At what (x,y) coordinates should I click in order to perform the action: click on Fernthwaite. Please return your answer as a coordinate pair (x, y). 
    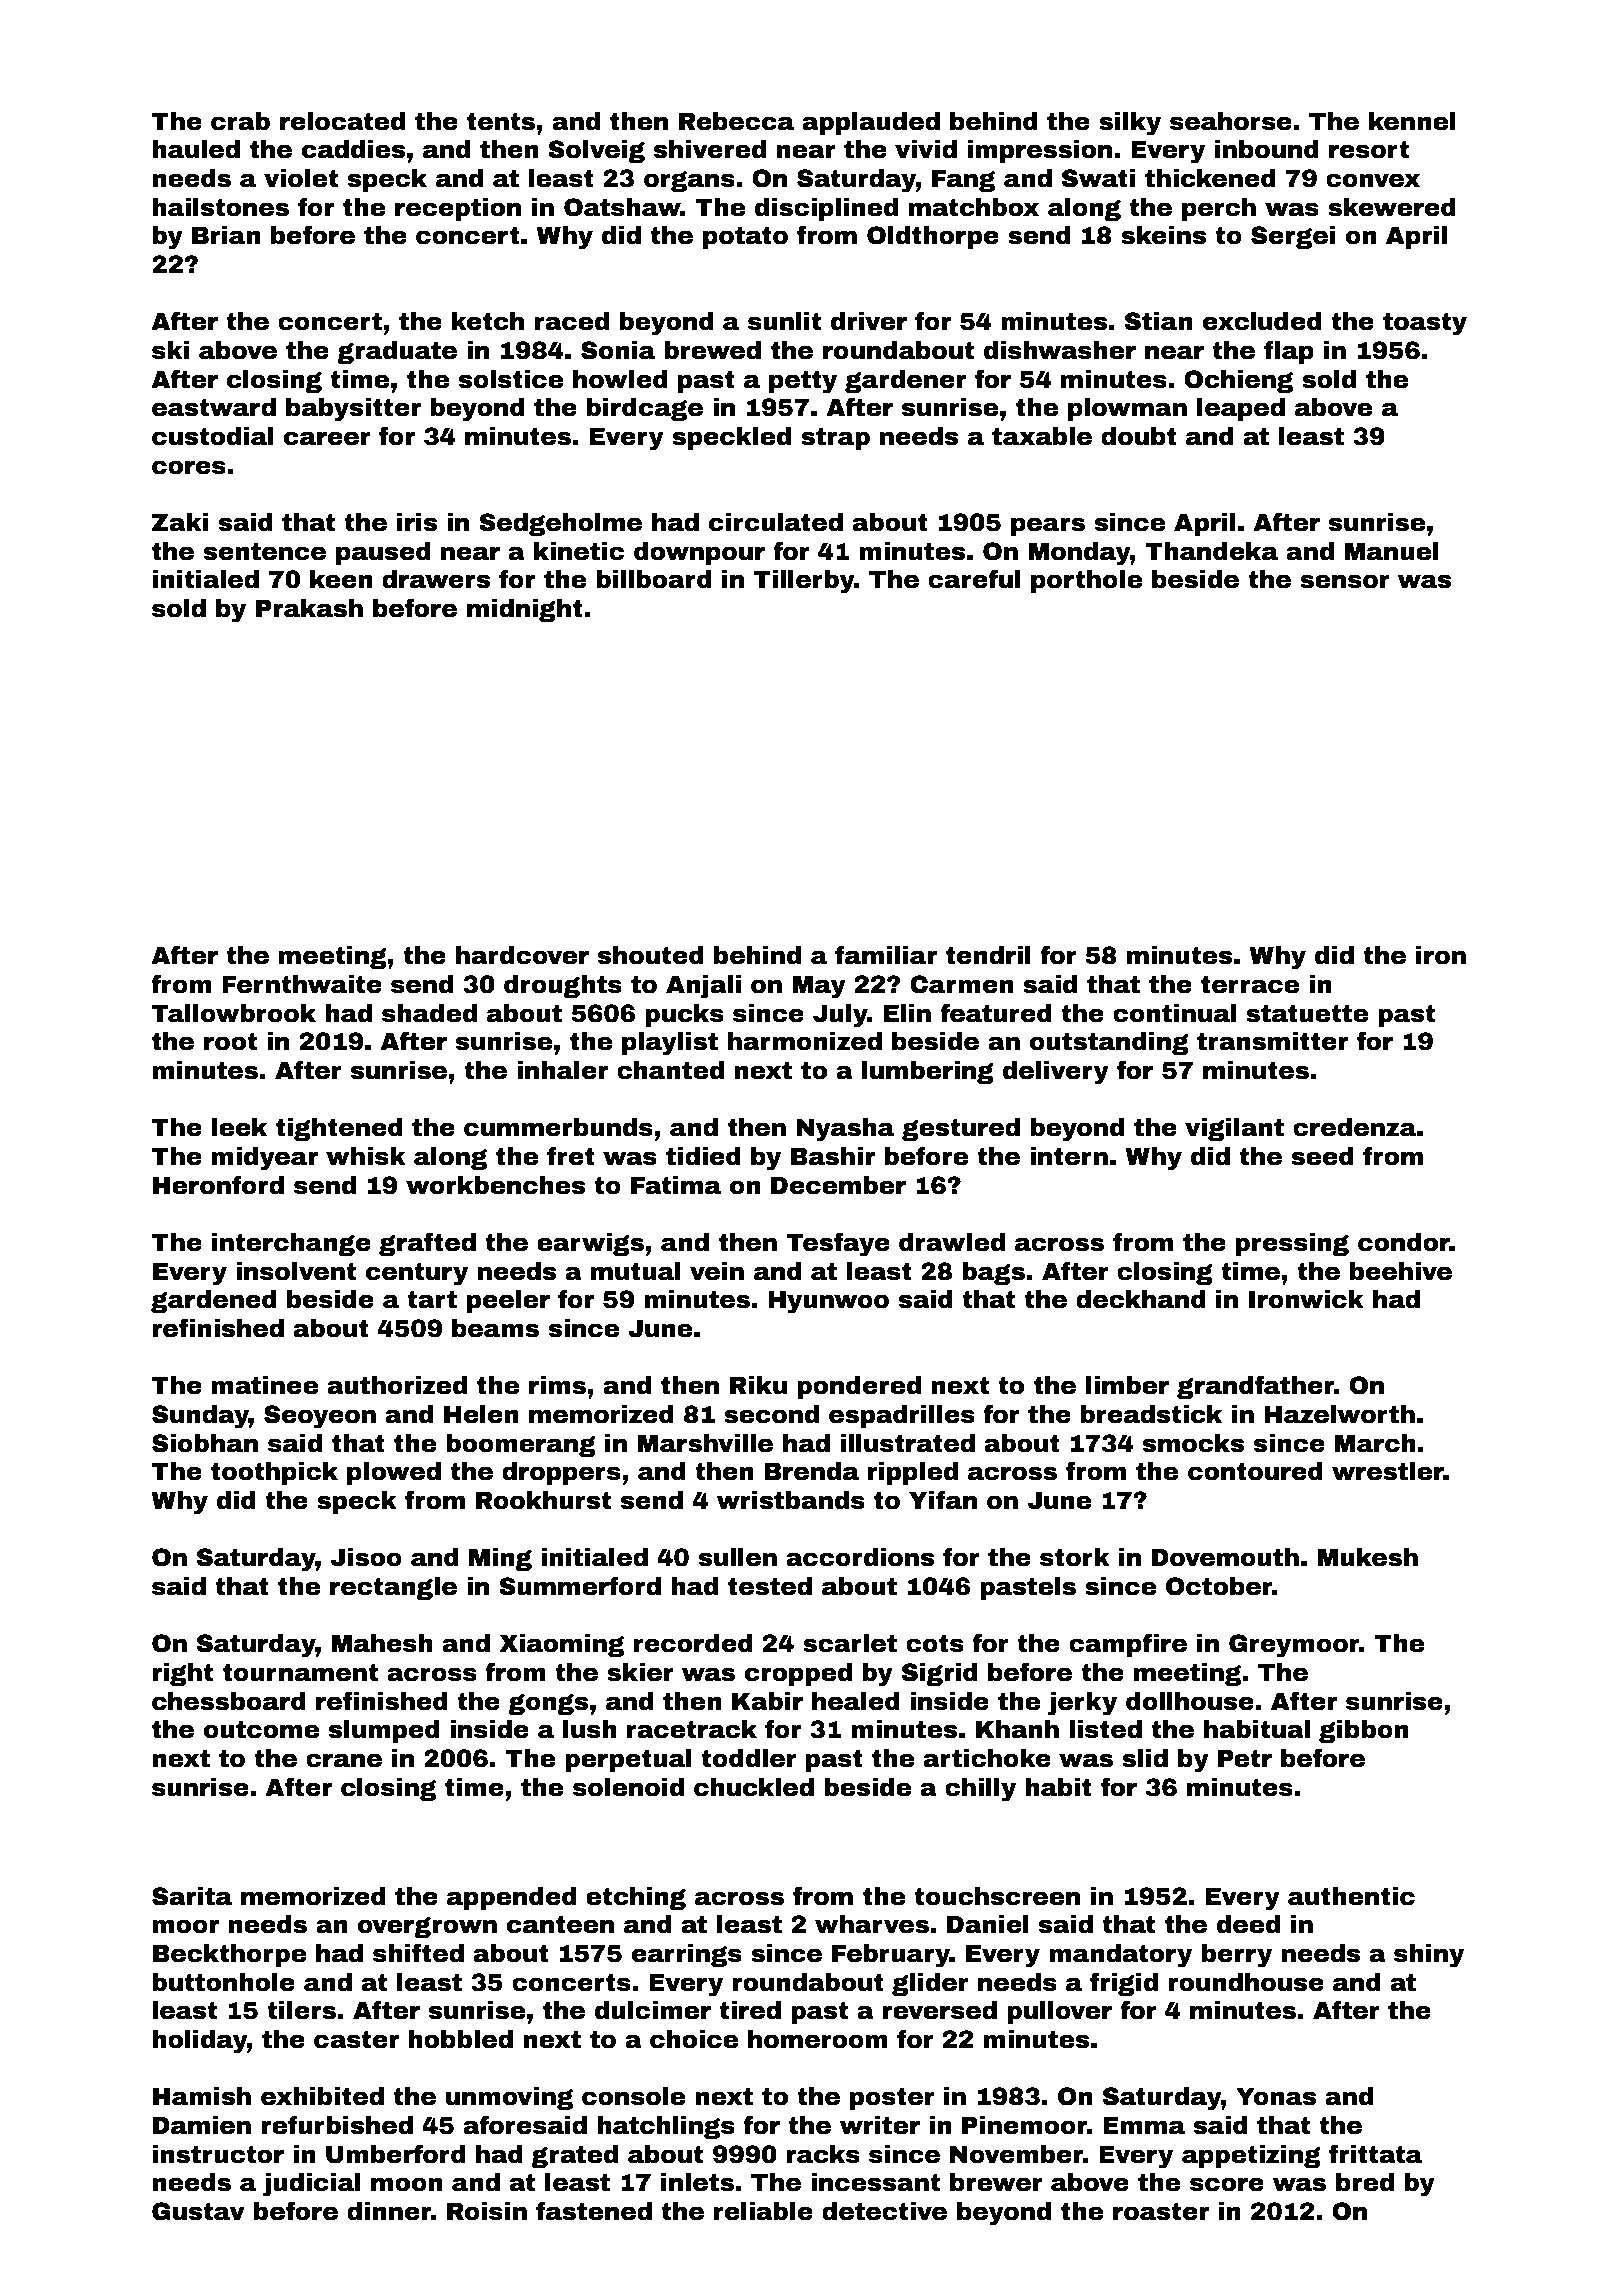
    Looking at the image, I should click on (302, 984).
